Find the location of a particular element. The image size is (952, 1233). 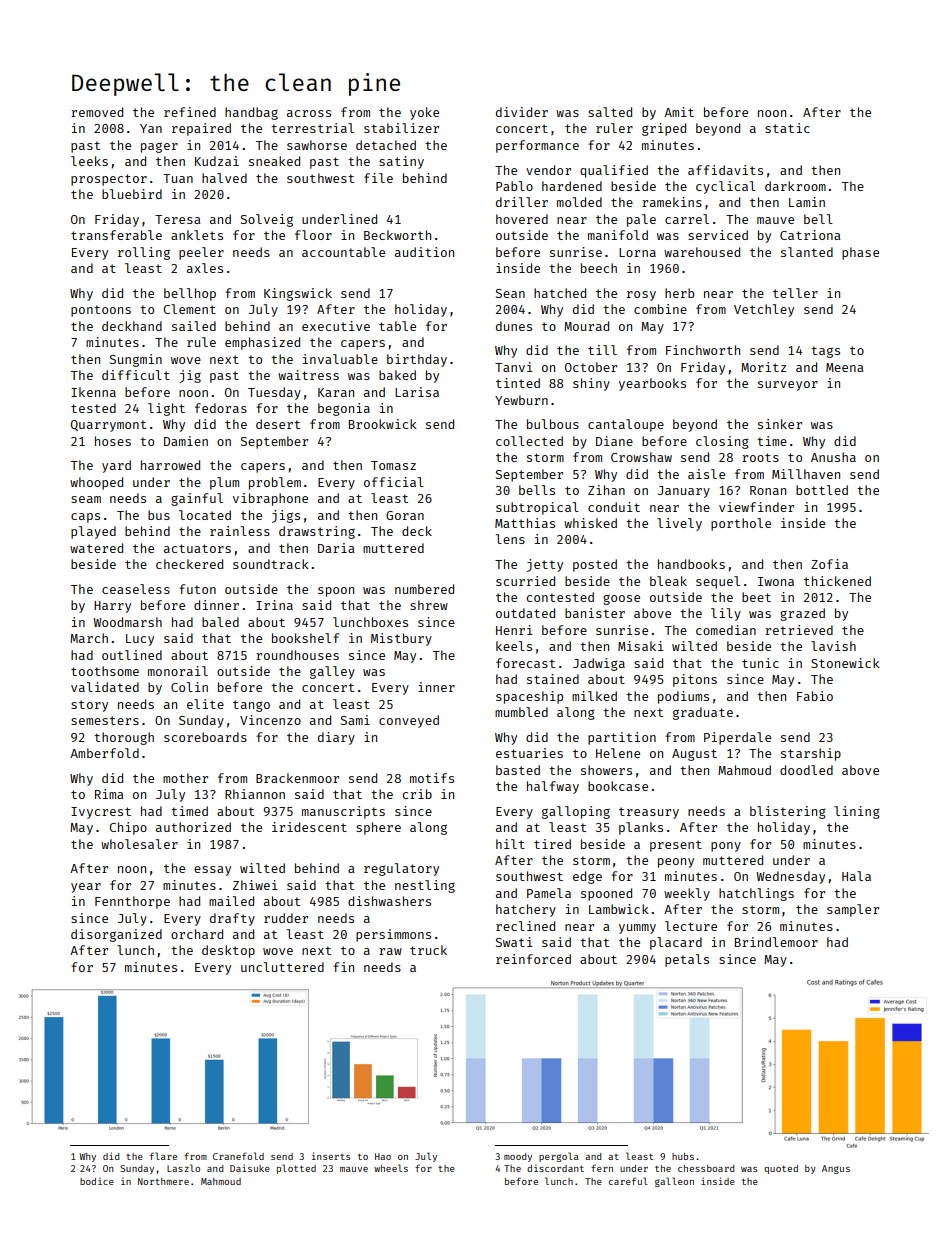

audition is located at coordinates (424, 252).
